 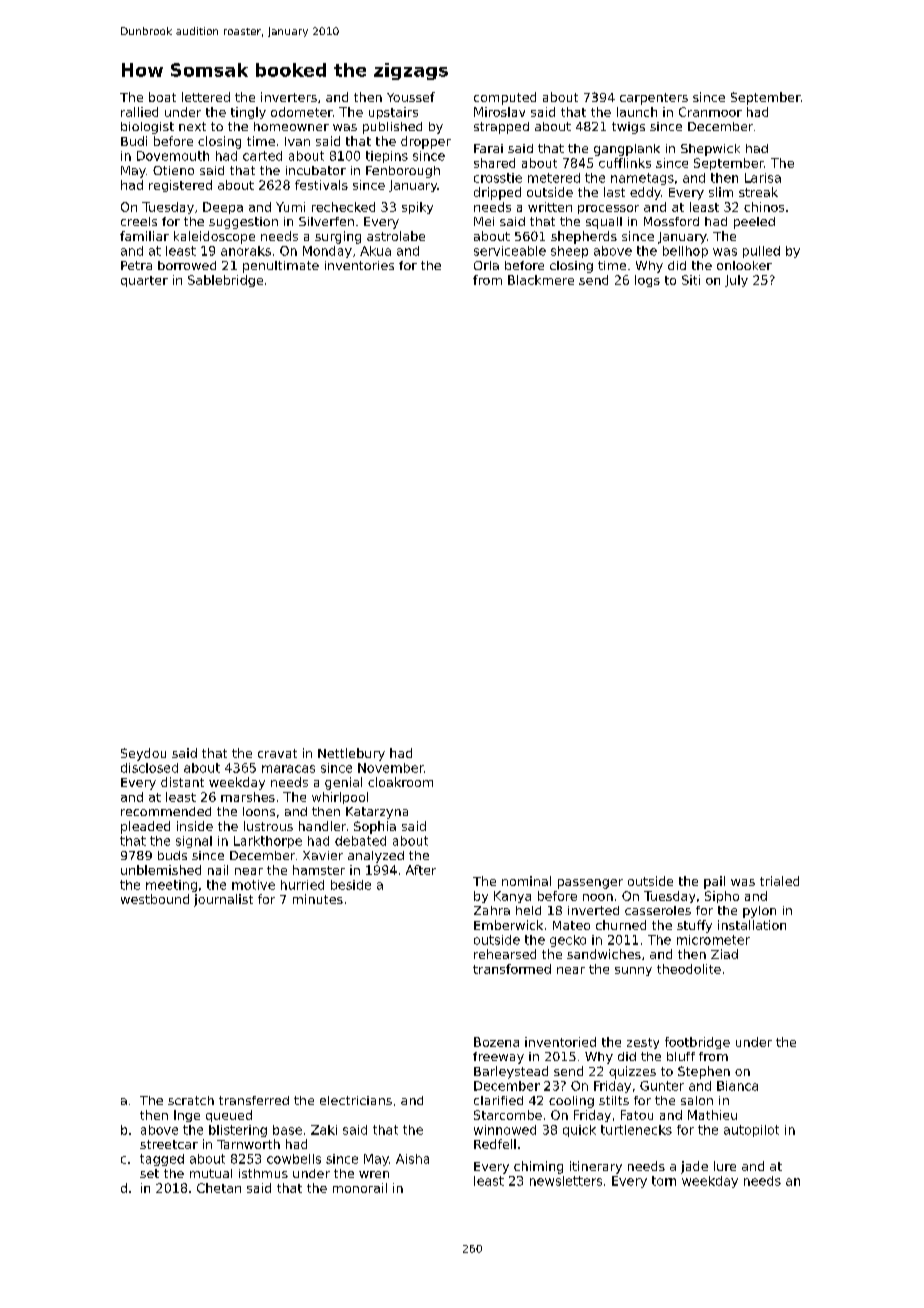 I want to click on newsletters, so click(x=566, y=1181).
